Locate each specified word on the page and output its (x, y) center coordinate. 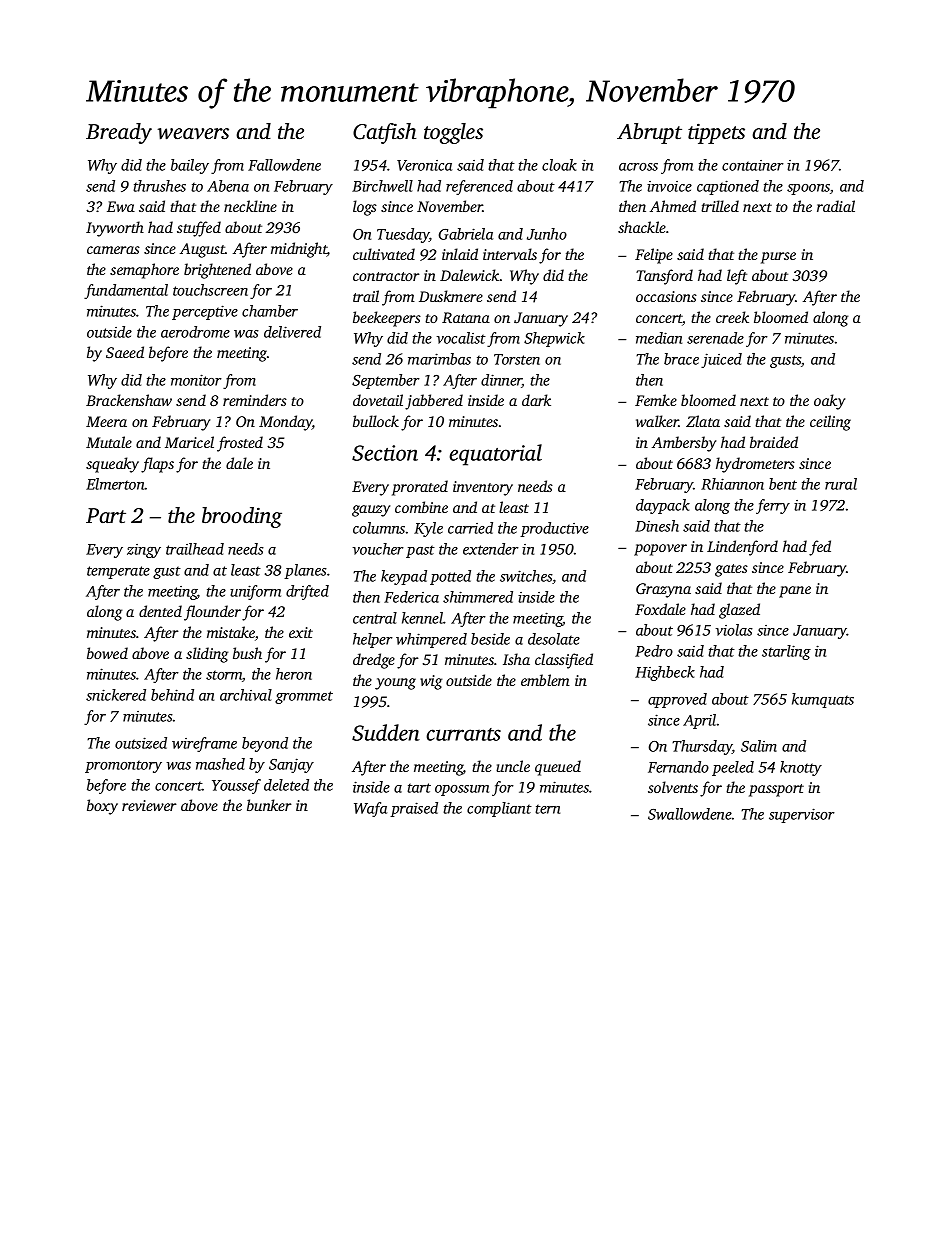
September (386, 381)
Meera (106, 421)
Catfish (384, 133)
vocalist (461, 338)
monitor (196, 380)
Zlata (703, 421)
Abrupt (649, 133)
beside (490, 639)
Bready (119, 133)
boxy (102, 807)
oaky (829, 402)
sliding (207, 655)
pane (795, 592)
